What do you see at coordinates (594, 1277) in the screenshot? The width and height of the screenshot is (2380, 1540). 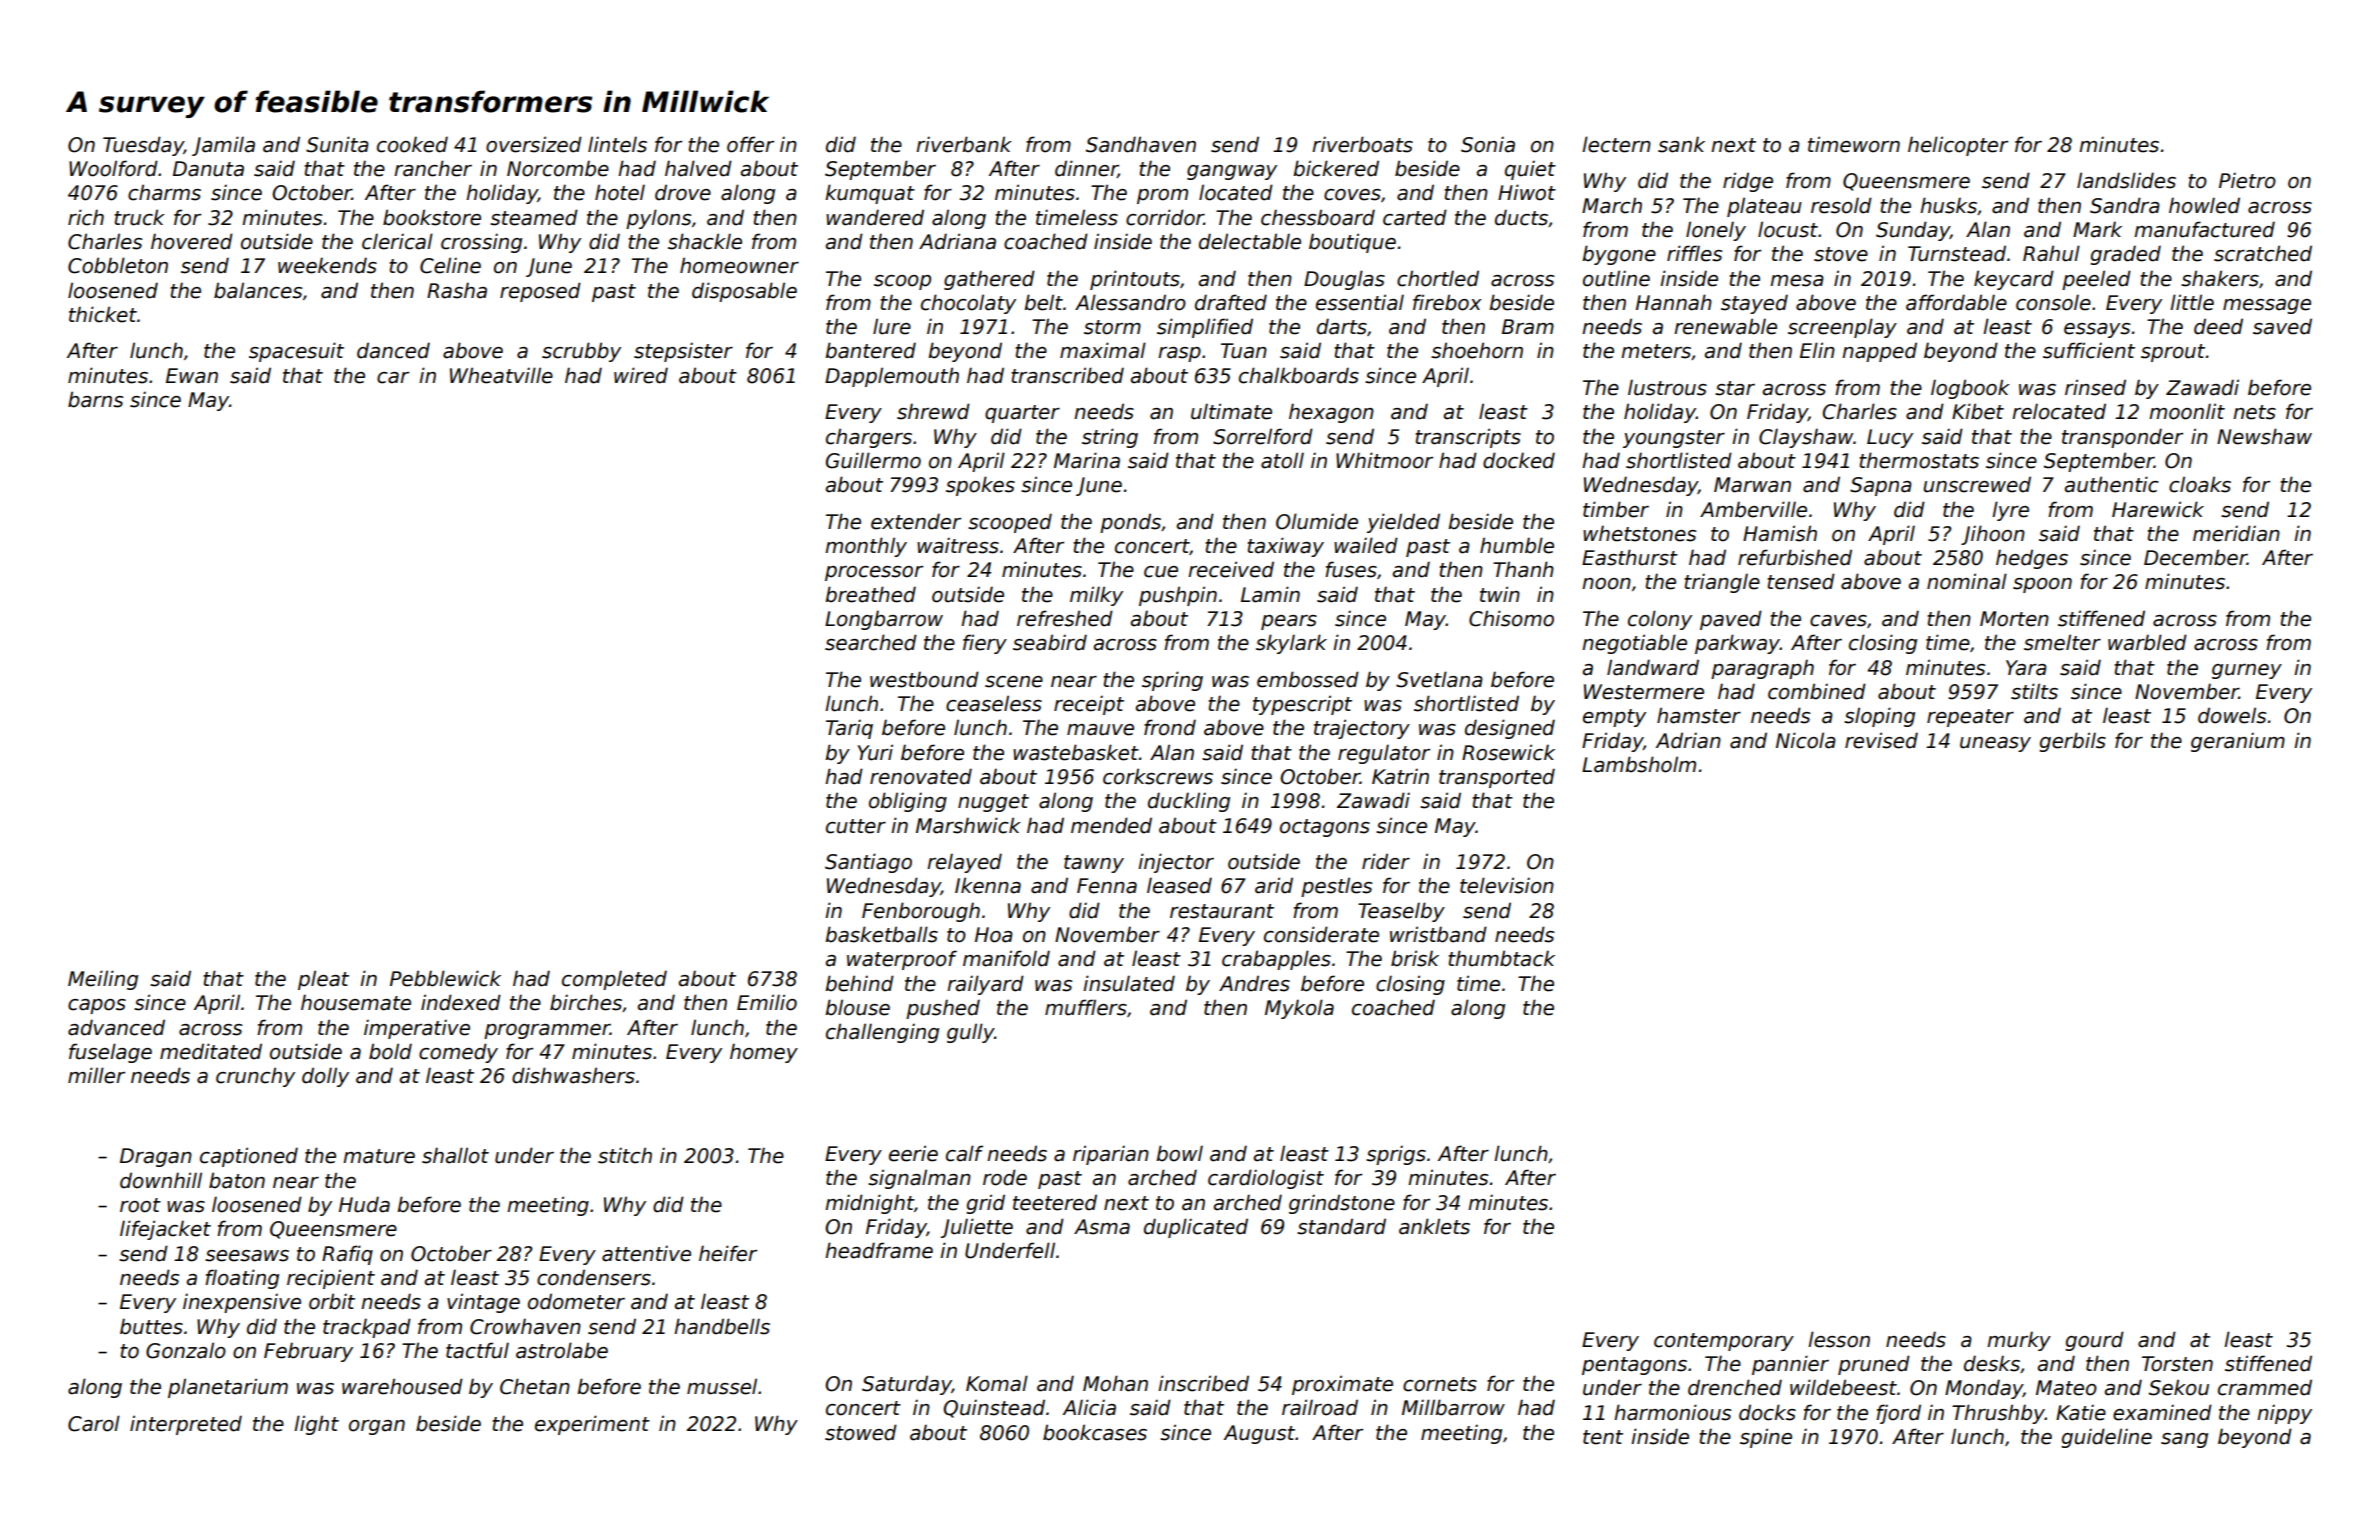 I see `condensers` at bounding box center [594, 1277].
